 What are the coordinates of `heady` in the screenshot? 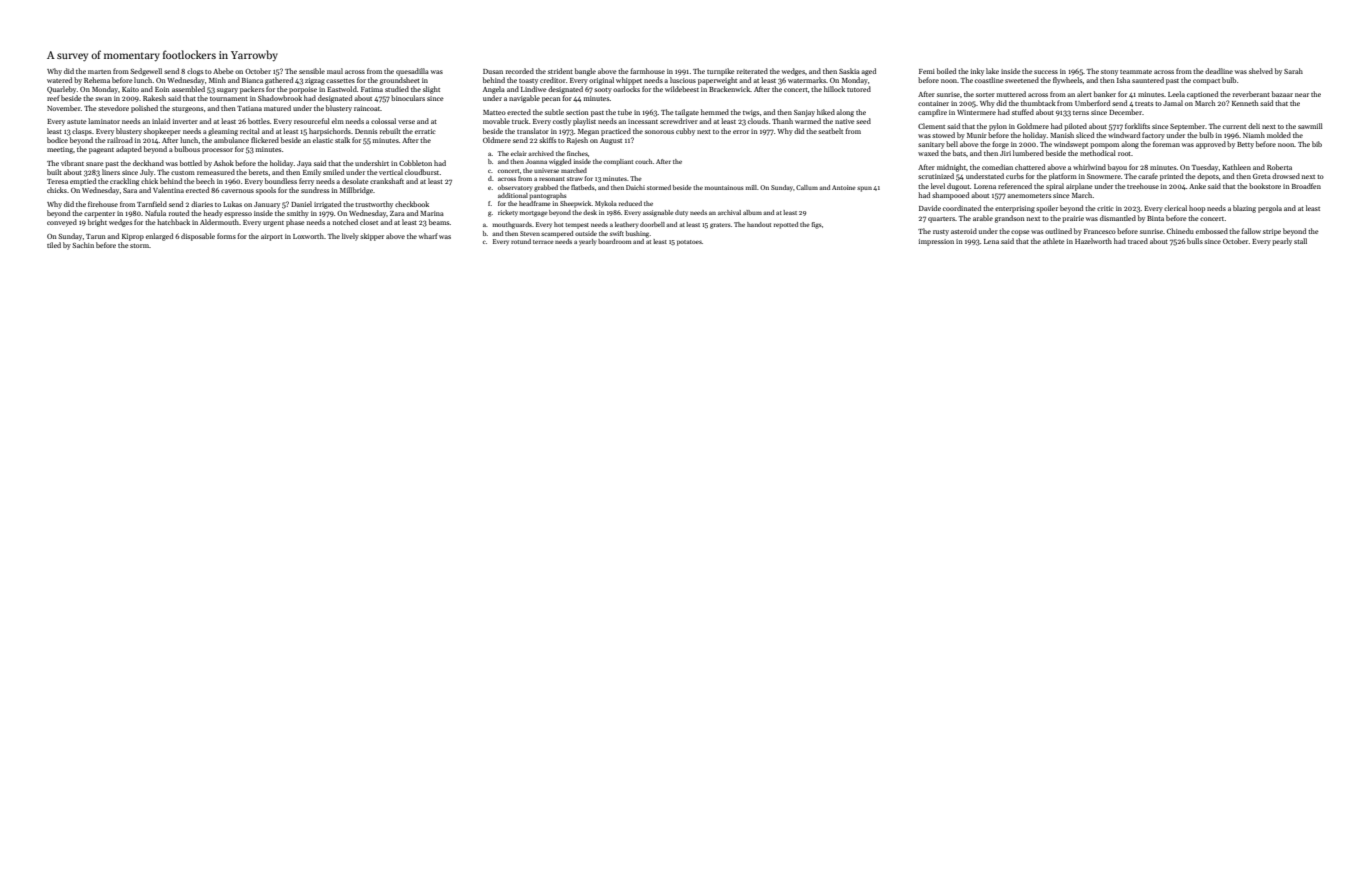 It's located at (213, 214).
